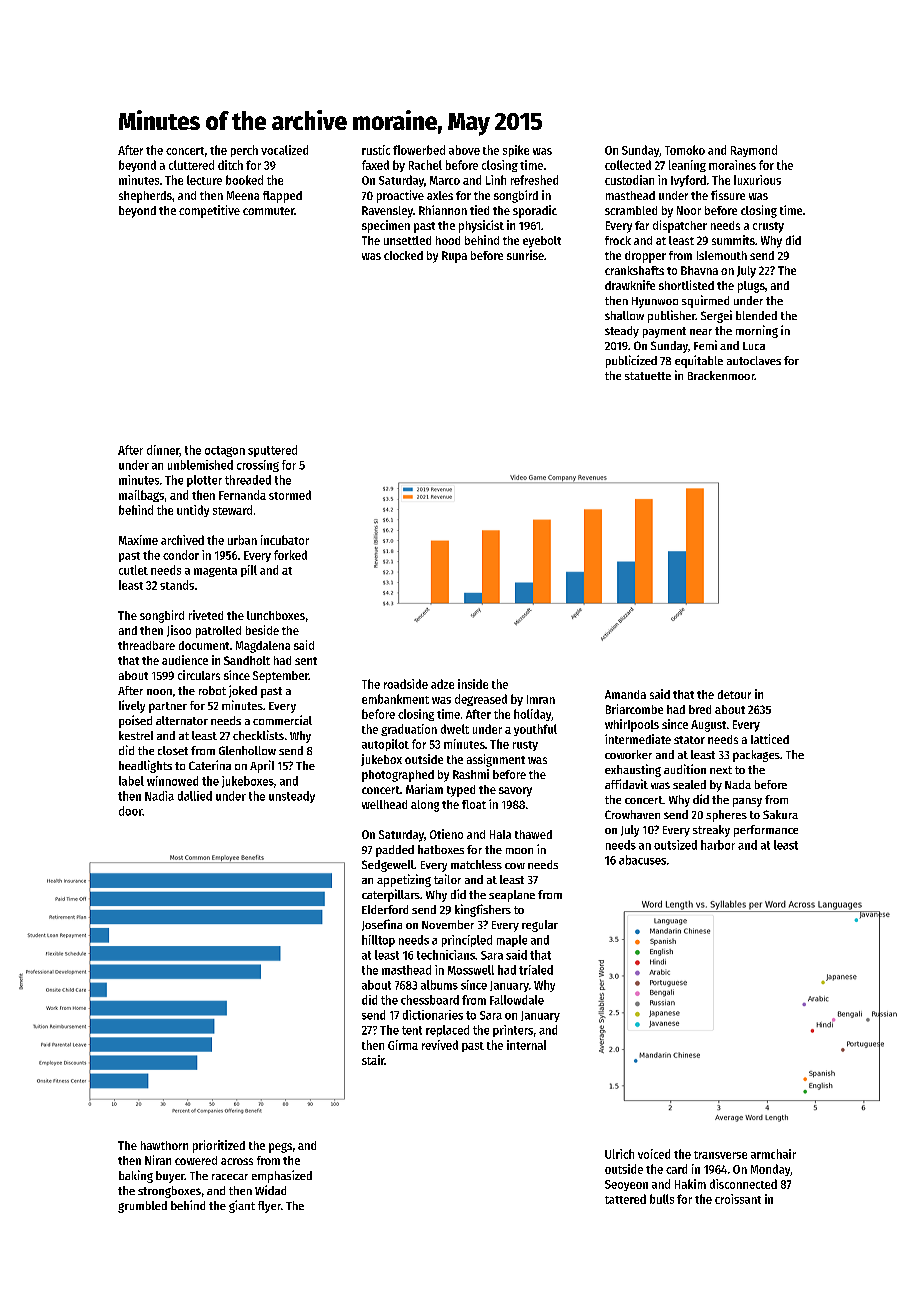 The height and width of the document is (1308, 924). What do you see at coordinates (164, 1145) in the document?
I see `hawthorn` at bounding box center [164, 1145].
